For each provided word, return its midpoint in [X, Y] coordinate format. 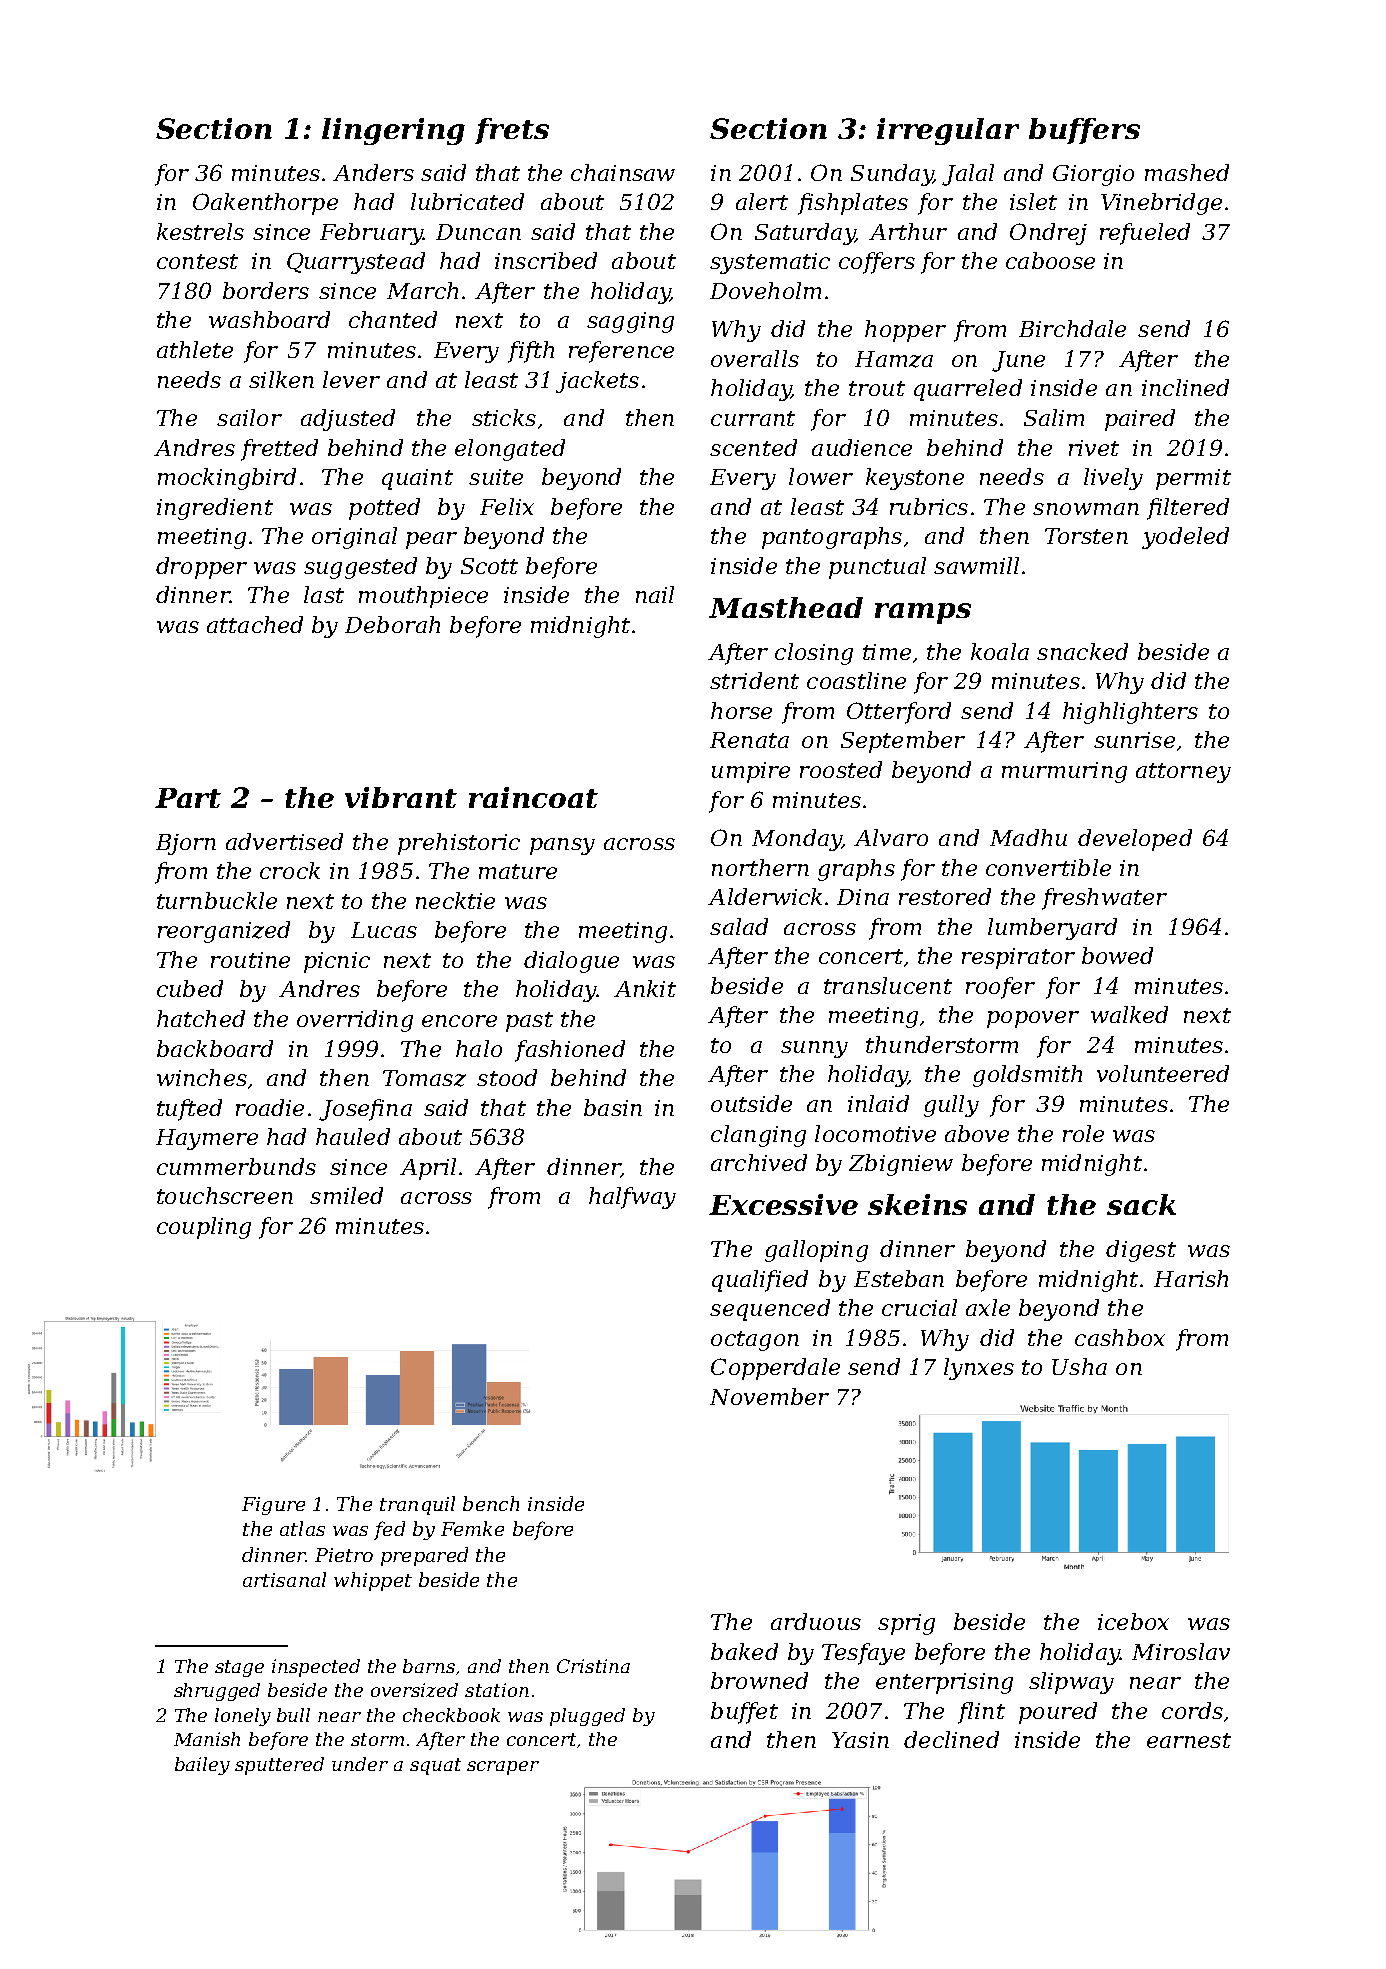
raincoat [533, 797]
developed [1135, 840]
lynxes [979, 1369]
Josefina [365, 1110]
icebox [1133, 1621]
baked [744, 1651]
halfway [632, 1198]
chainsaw [623, 172]
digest [1141, 1251]
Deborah [392, 624]
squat [435, 1766]
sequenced [770, 1310]
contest [197, 261]
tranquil [417, 1505]
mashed [1187, 172]
